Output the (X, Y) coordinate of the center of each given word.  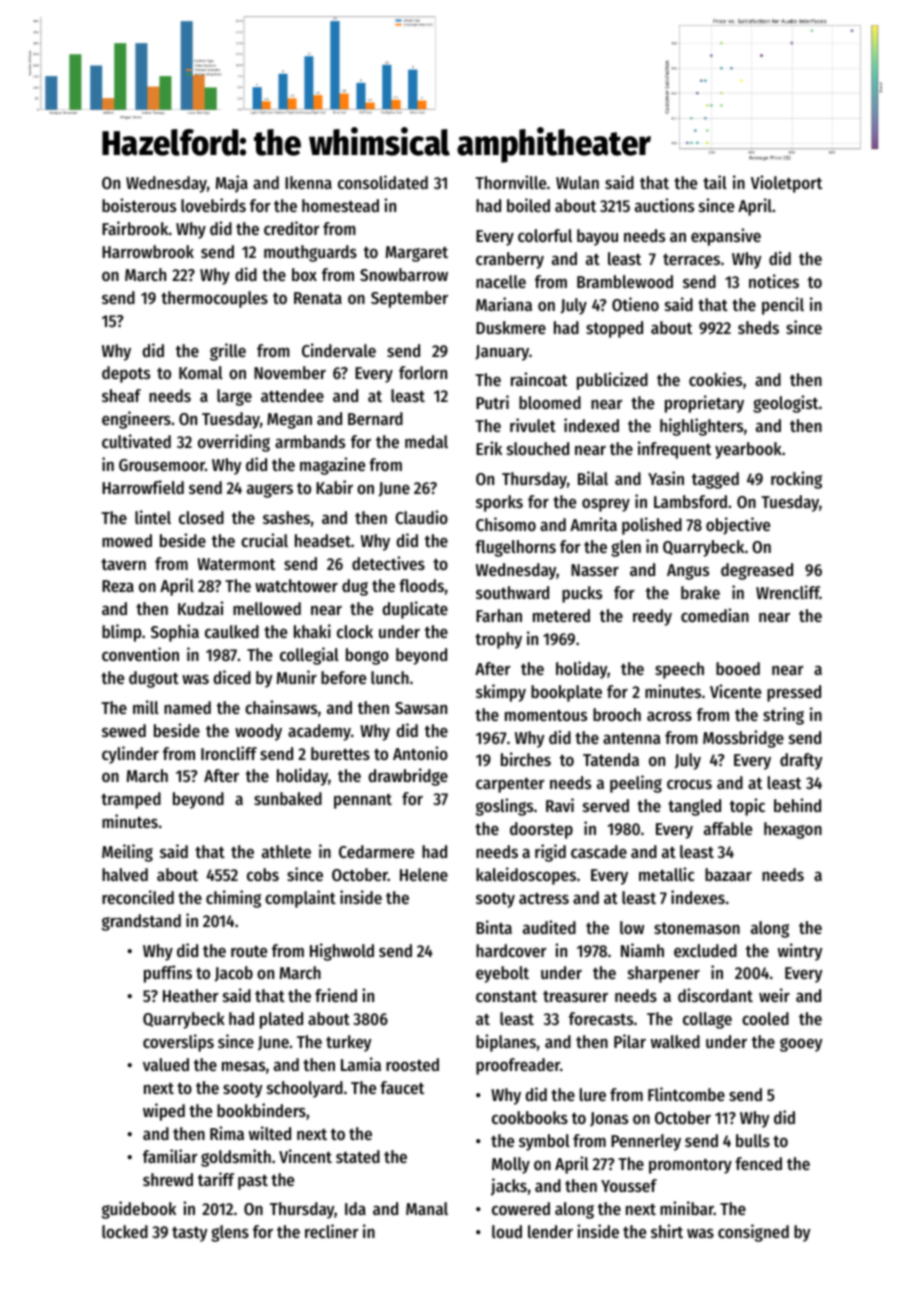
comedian (715, 615)
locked (125, 1231)
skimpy (501, 693)
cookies (715, 379)
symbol (544, 1142)
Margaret (417, 254)
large (234, 397)
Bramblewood (625, 281)
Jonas (609, 1119)
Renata (318, 298)
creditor (292, 228)
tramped (131, 800)
